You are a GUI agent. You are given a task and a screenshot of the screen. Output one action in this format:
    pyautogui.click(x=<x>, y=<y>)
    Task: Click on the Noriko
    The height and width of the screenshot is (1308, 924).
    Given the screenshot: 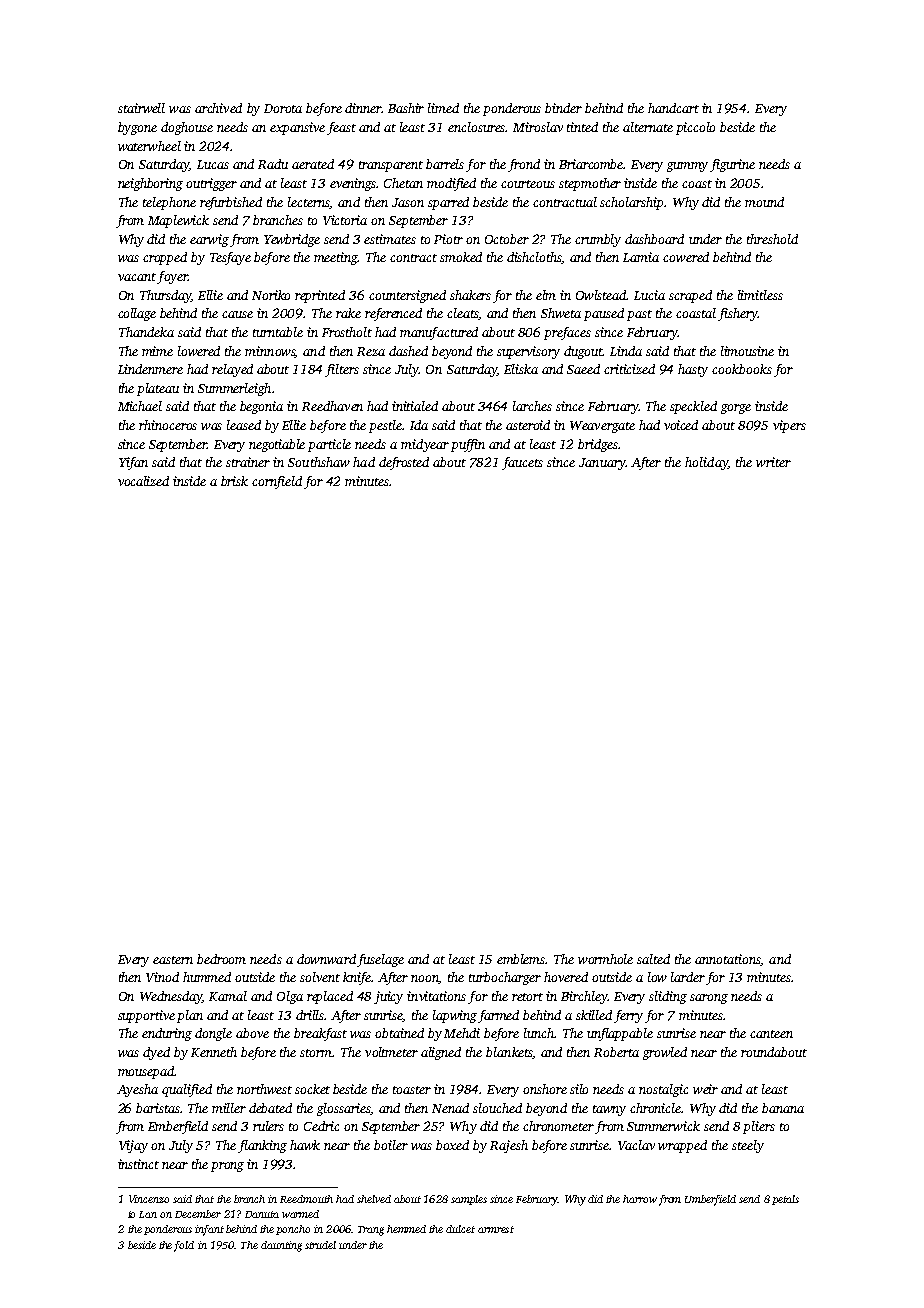 What is the action you would take?
    pyautogui.click(x=271, y=295)
